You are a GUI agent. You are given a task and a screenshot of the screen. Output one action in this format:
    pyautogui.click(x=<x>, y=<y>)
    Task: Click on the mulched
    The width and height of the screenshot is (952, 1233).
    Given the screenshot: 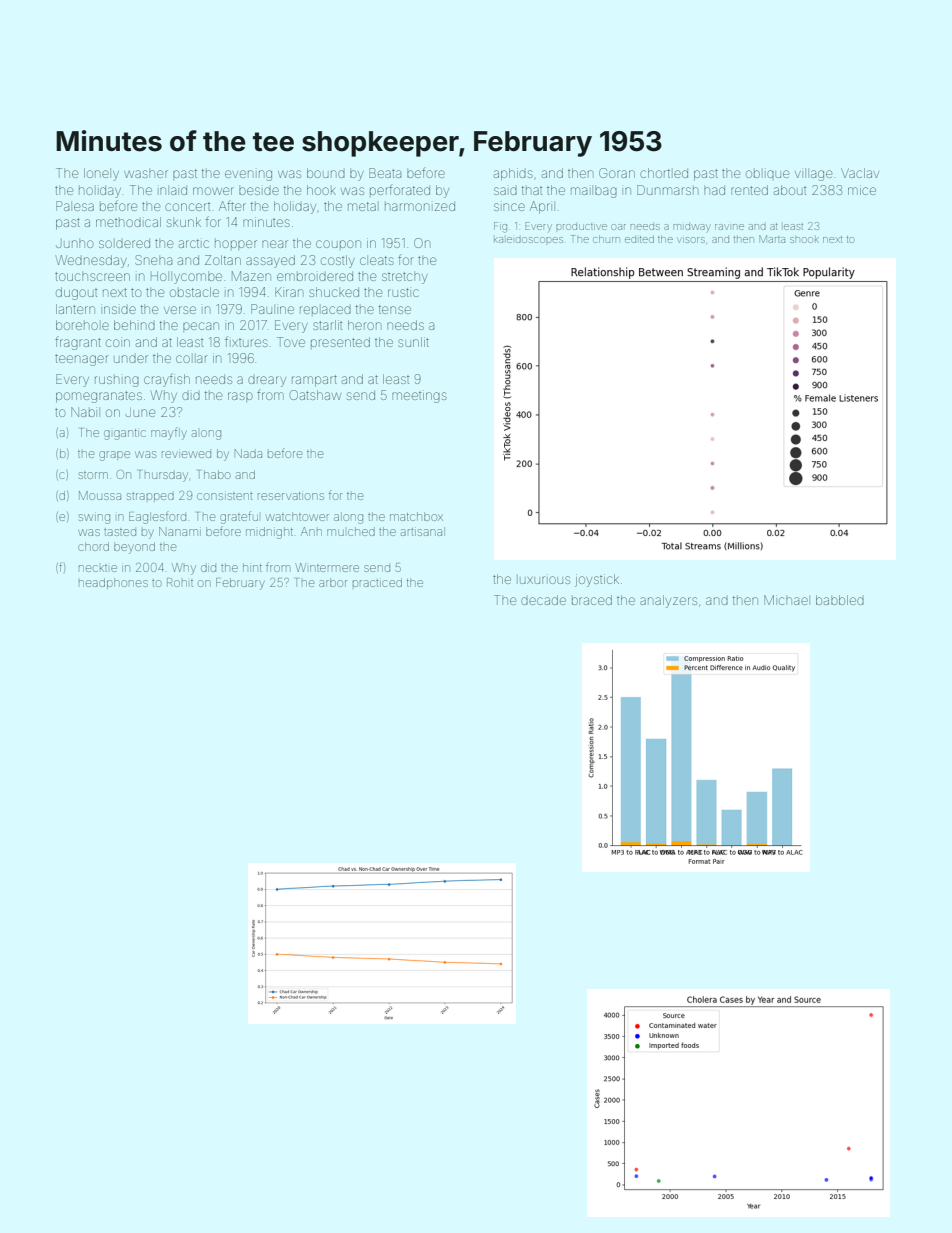 What is the action you would take?
    pyautogui.click(x=351, y=531)
